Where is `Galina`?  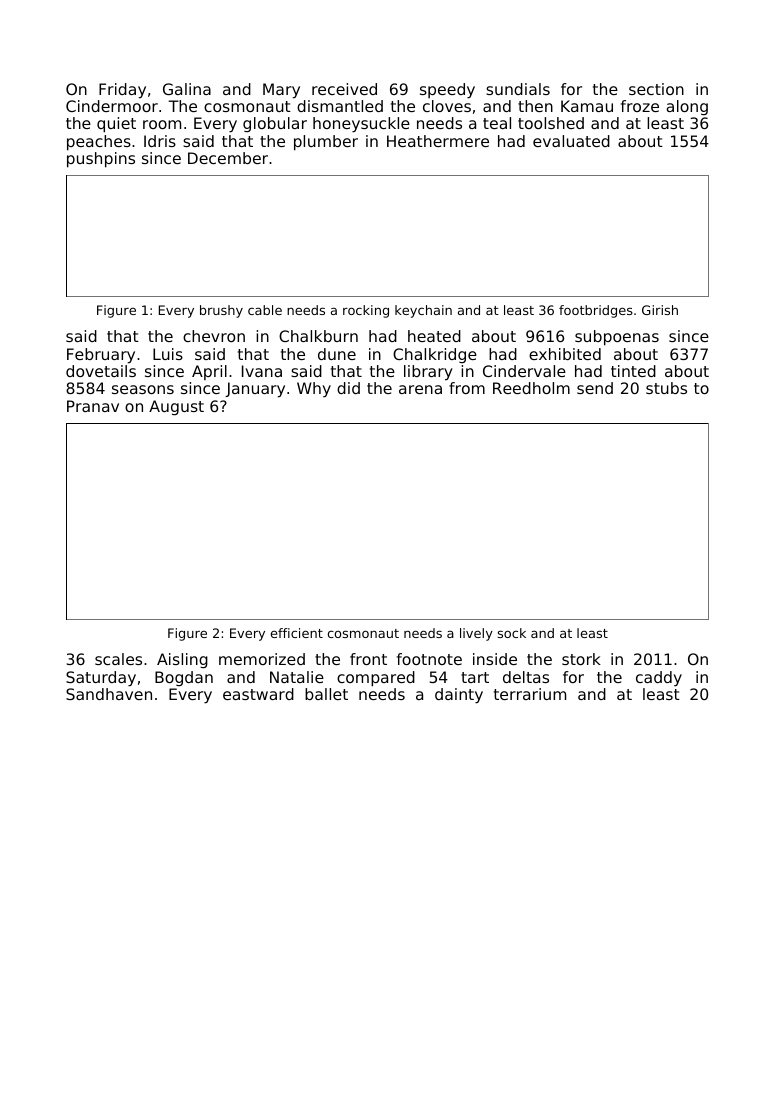
Galina is located at coordinates (187, 89).
